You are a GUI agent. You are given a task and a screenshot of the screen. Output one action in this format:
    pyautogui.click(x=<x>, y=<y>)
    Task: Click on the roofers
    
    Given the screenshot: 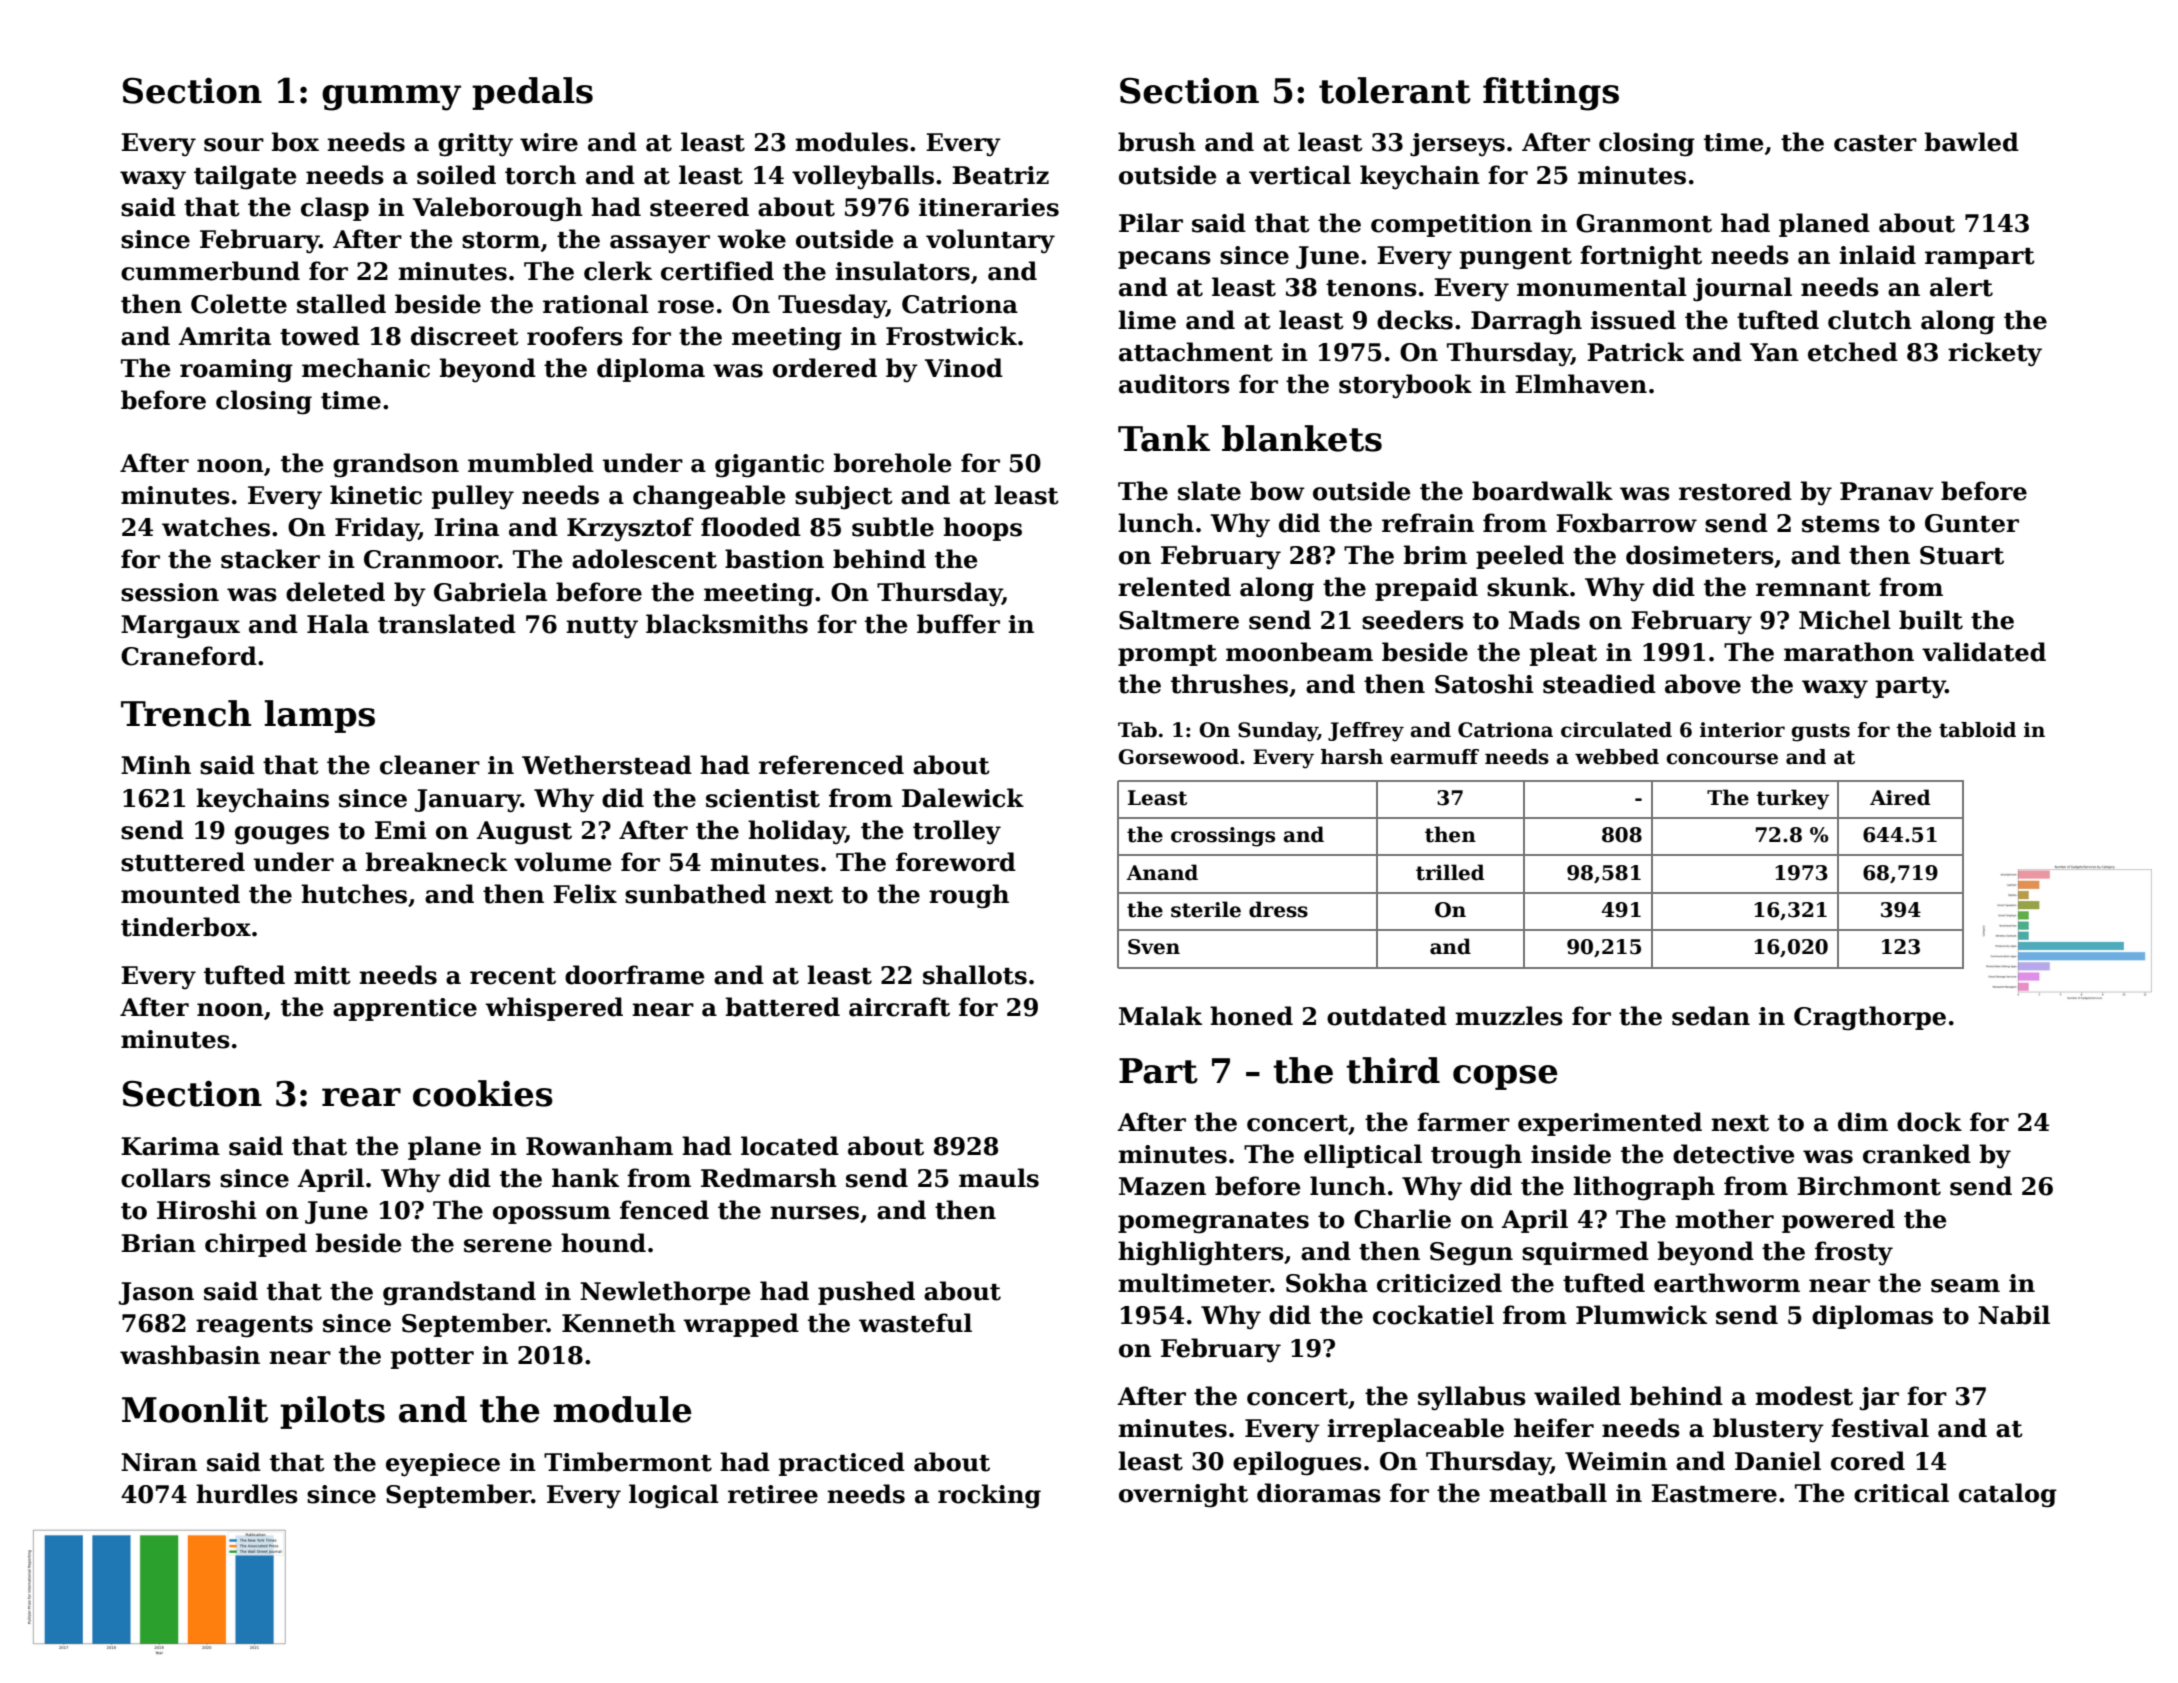 What is the action you would take?
    pyautogui.click(x=575, y=336)
